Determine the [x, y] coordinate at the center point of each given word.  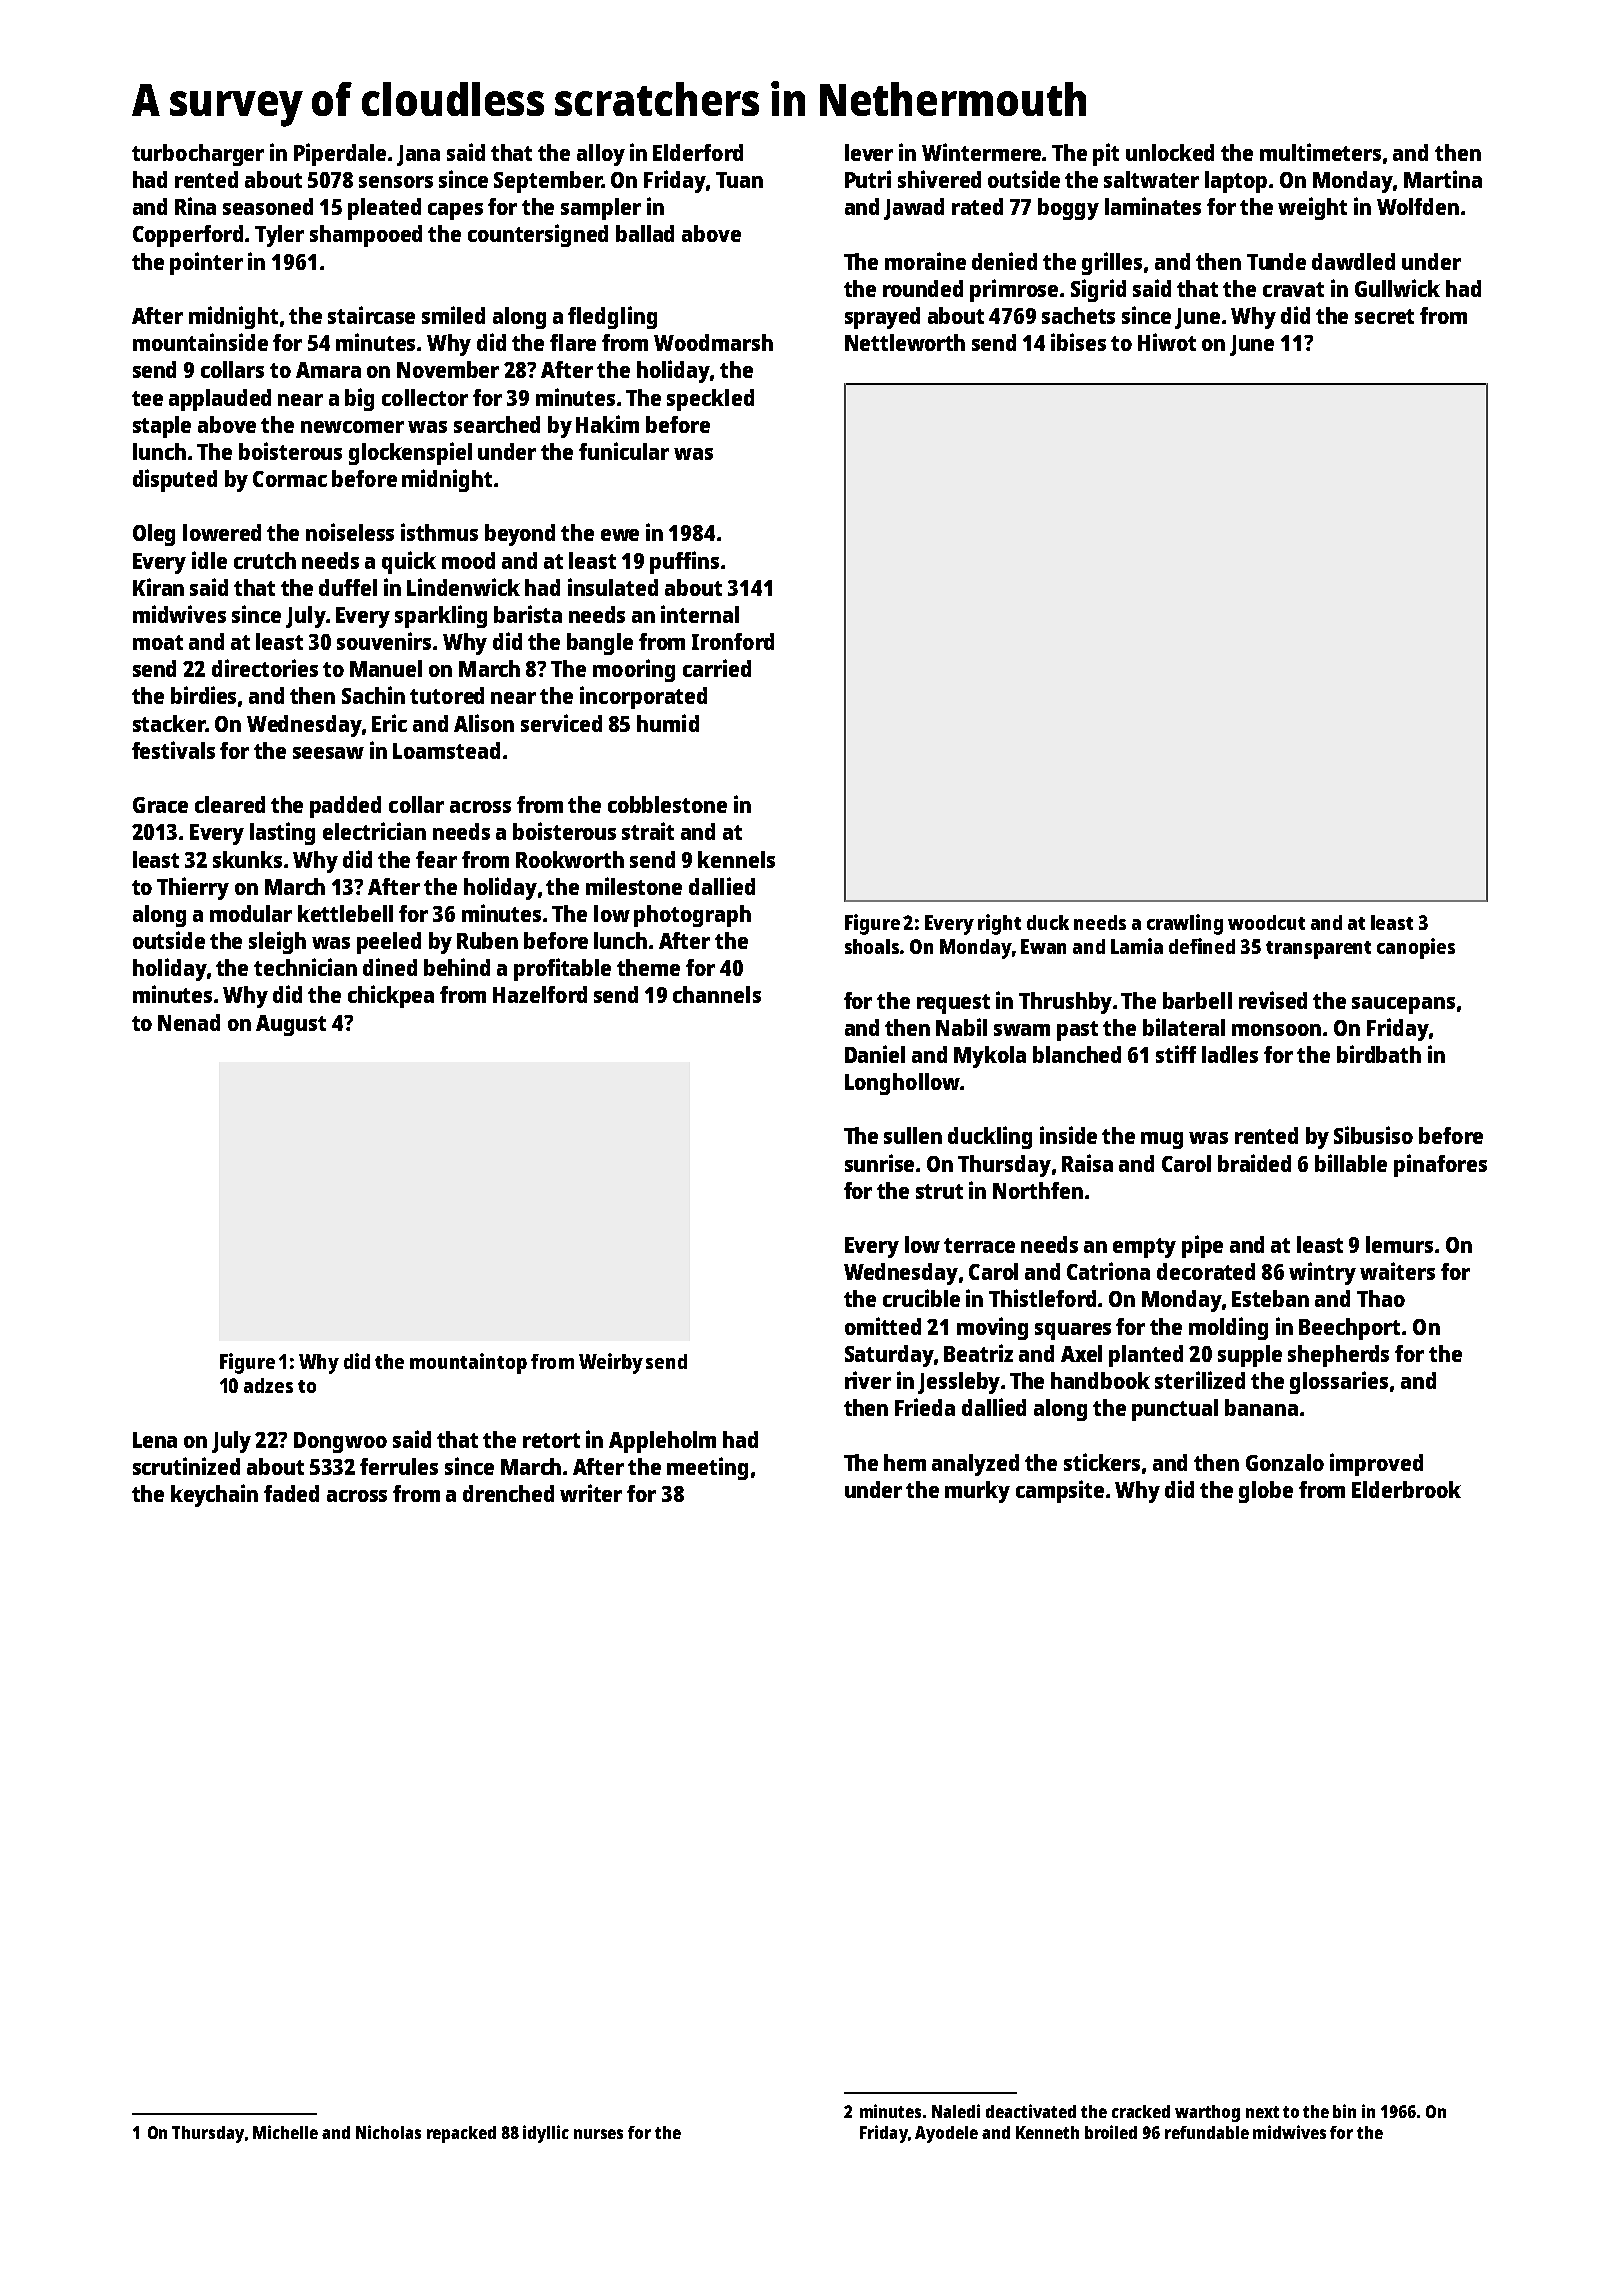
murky [977, 1492]
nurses [598, 2134]
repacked [461, 2134]
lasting [282, 833]
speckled [710, 400]
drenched [508, 1493]
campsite [1060, 1491]
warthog [1207, 2113]
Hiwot [1167, 342]
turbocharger [198, 155]
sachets [1078, 315]
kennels [736, 859]
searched [497, 424]
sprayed [882, 318]
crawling [1185, 924]
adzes [268, 1385]
